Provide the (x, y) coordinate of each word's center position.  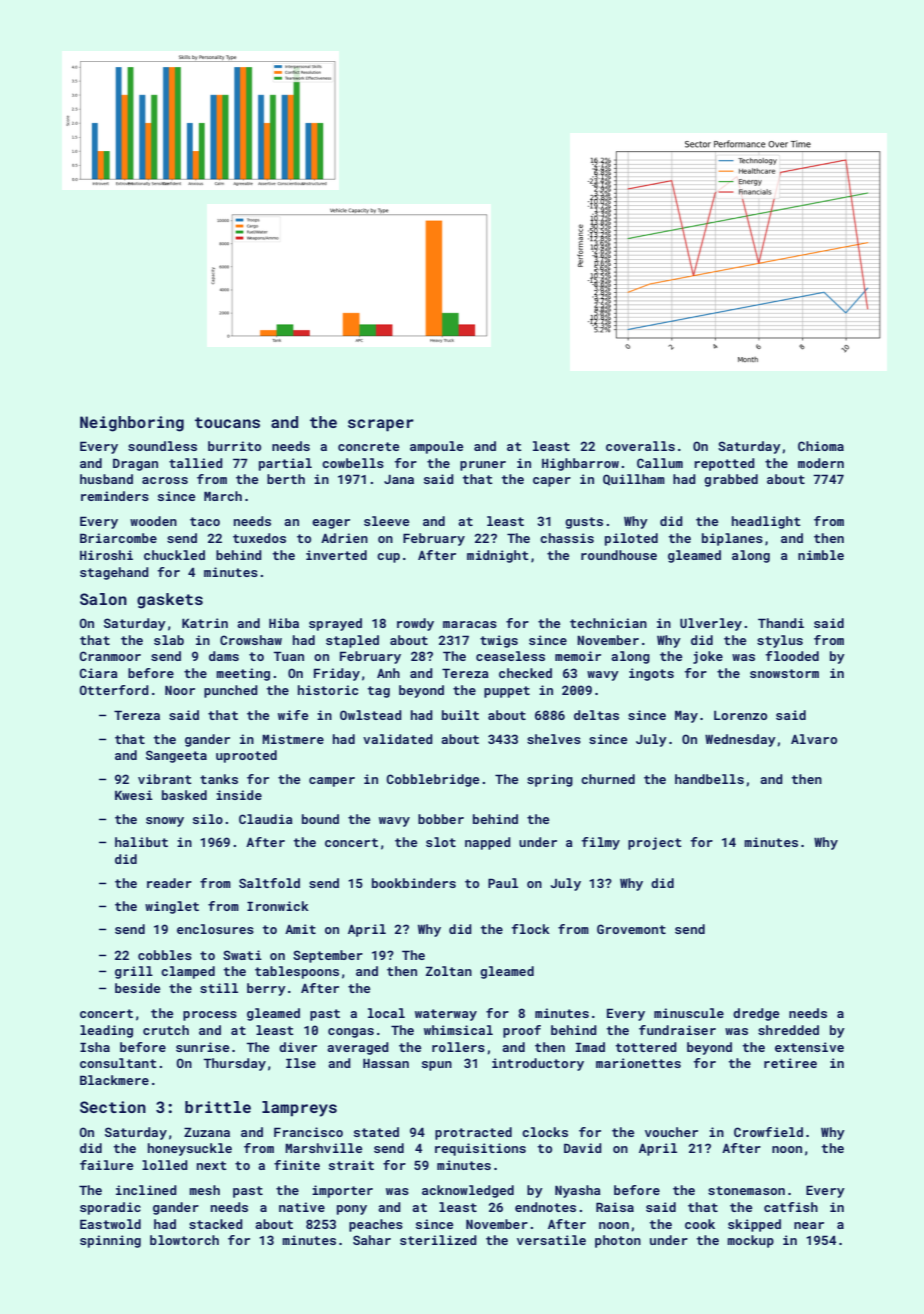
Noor (180, 690)
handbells (709, 779)
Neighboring (132, 424)
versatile (551, 1240)
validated (398, 739)
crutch (166, 1030)
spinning (110, 1241)
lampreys (299, 1109)
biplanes (732, 539)
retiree (790, 1063)
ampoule (436, 447)
